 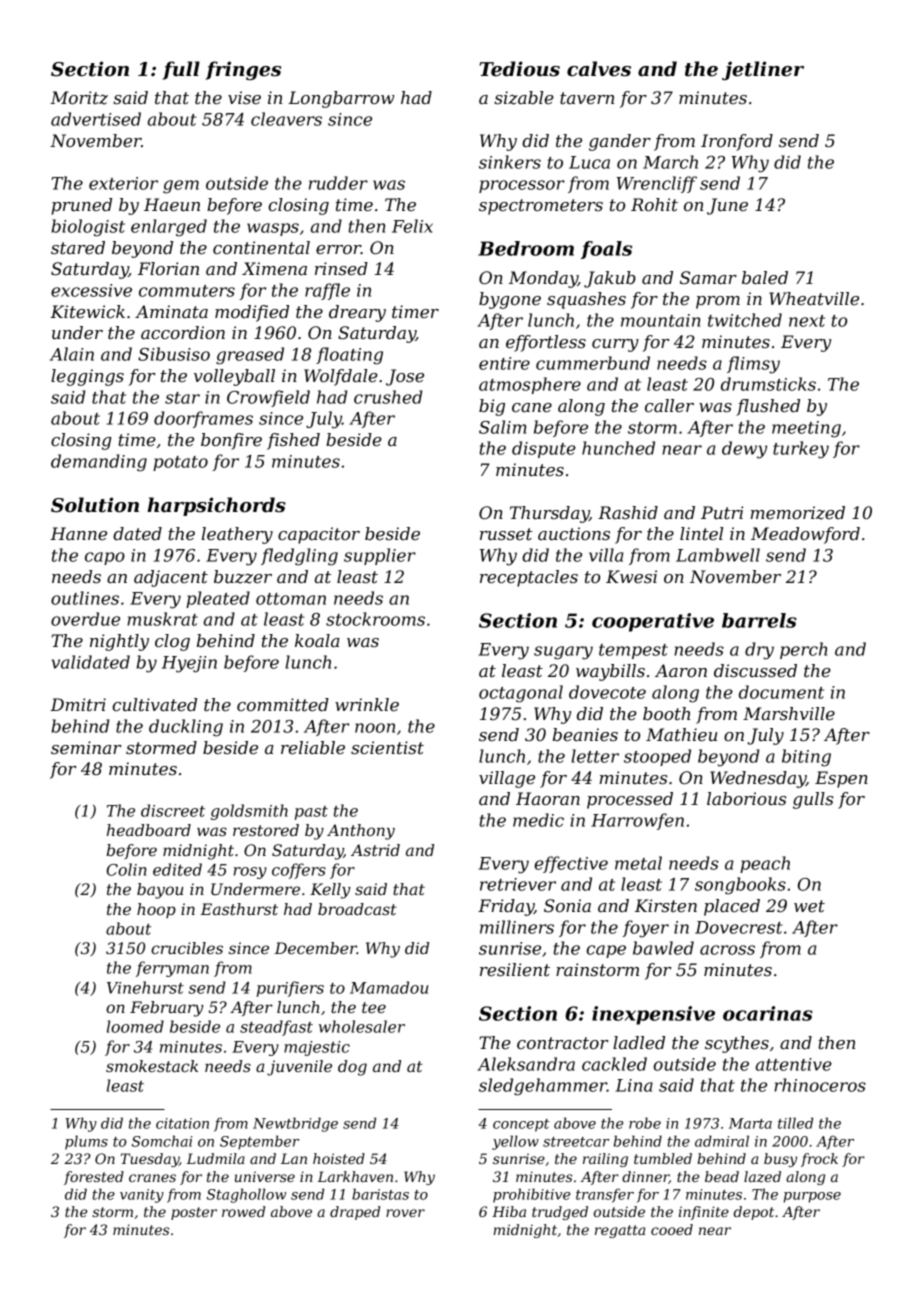 What do you see at coordinates (299, 557) in the screenshot?
I see `fledgling` at bounding box center [299, 557].
